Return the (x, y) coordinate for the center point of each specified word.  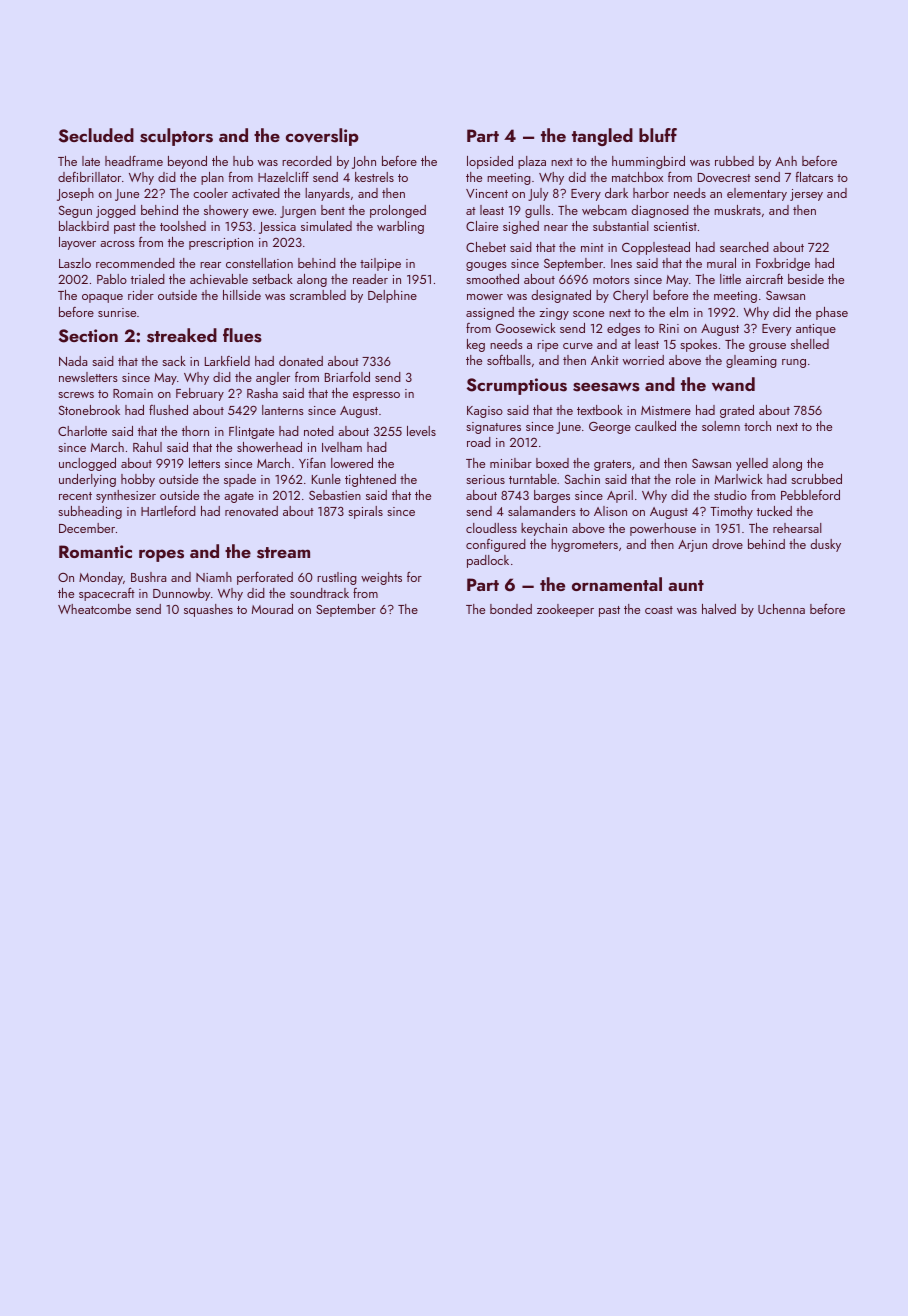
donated (301, 361)
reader (370, 279)
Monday (101, 578)
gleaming (751, 361)
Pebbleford (810, 495)
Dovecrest (724, 177)
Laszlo (75, 263)
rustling (337, 578)
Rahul (147, 447)
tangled (602, 137)
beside (806, 279)
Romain (133, 393)
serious (485, 479)
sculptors (176, 137)
